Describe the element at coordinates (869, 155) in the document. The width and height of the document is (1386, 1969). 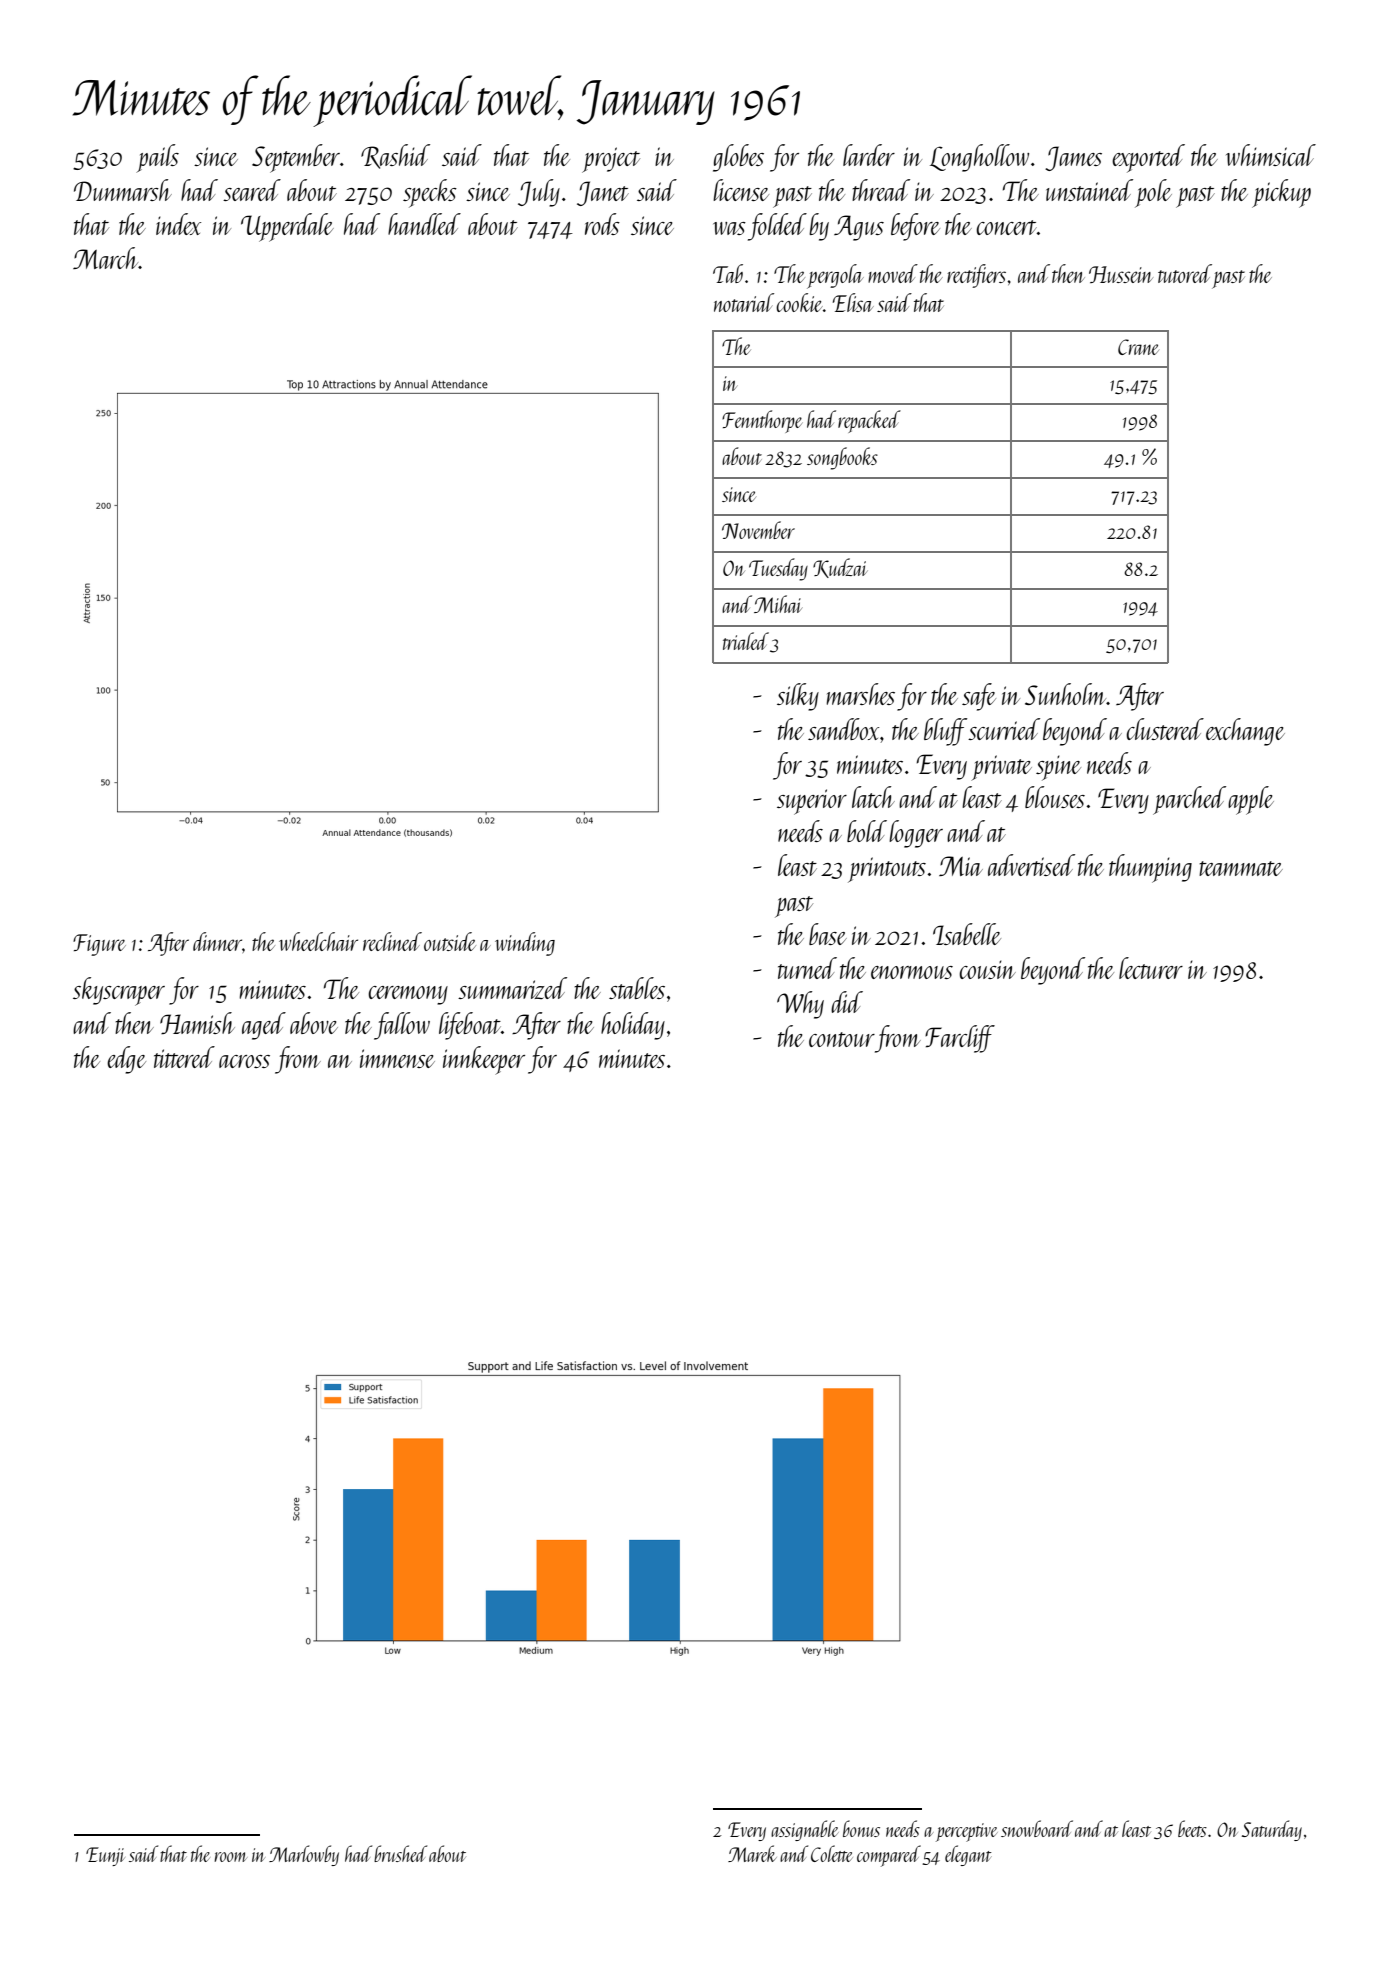
I see `larder` at that location.
